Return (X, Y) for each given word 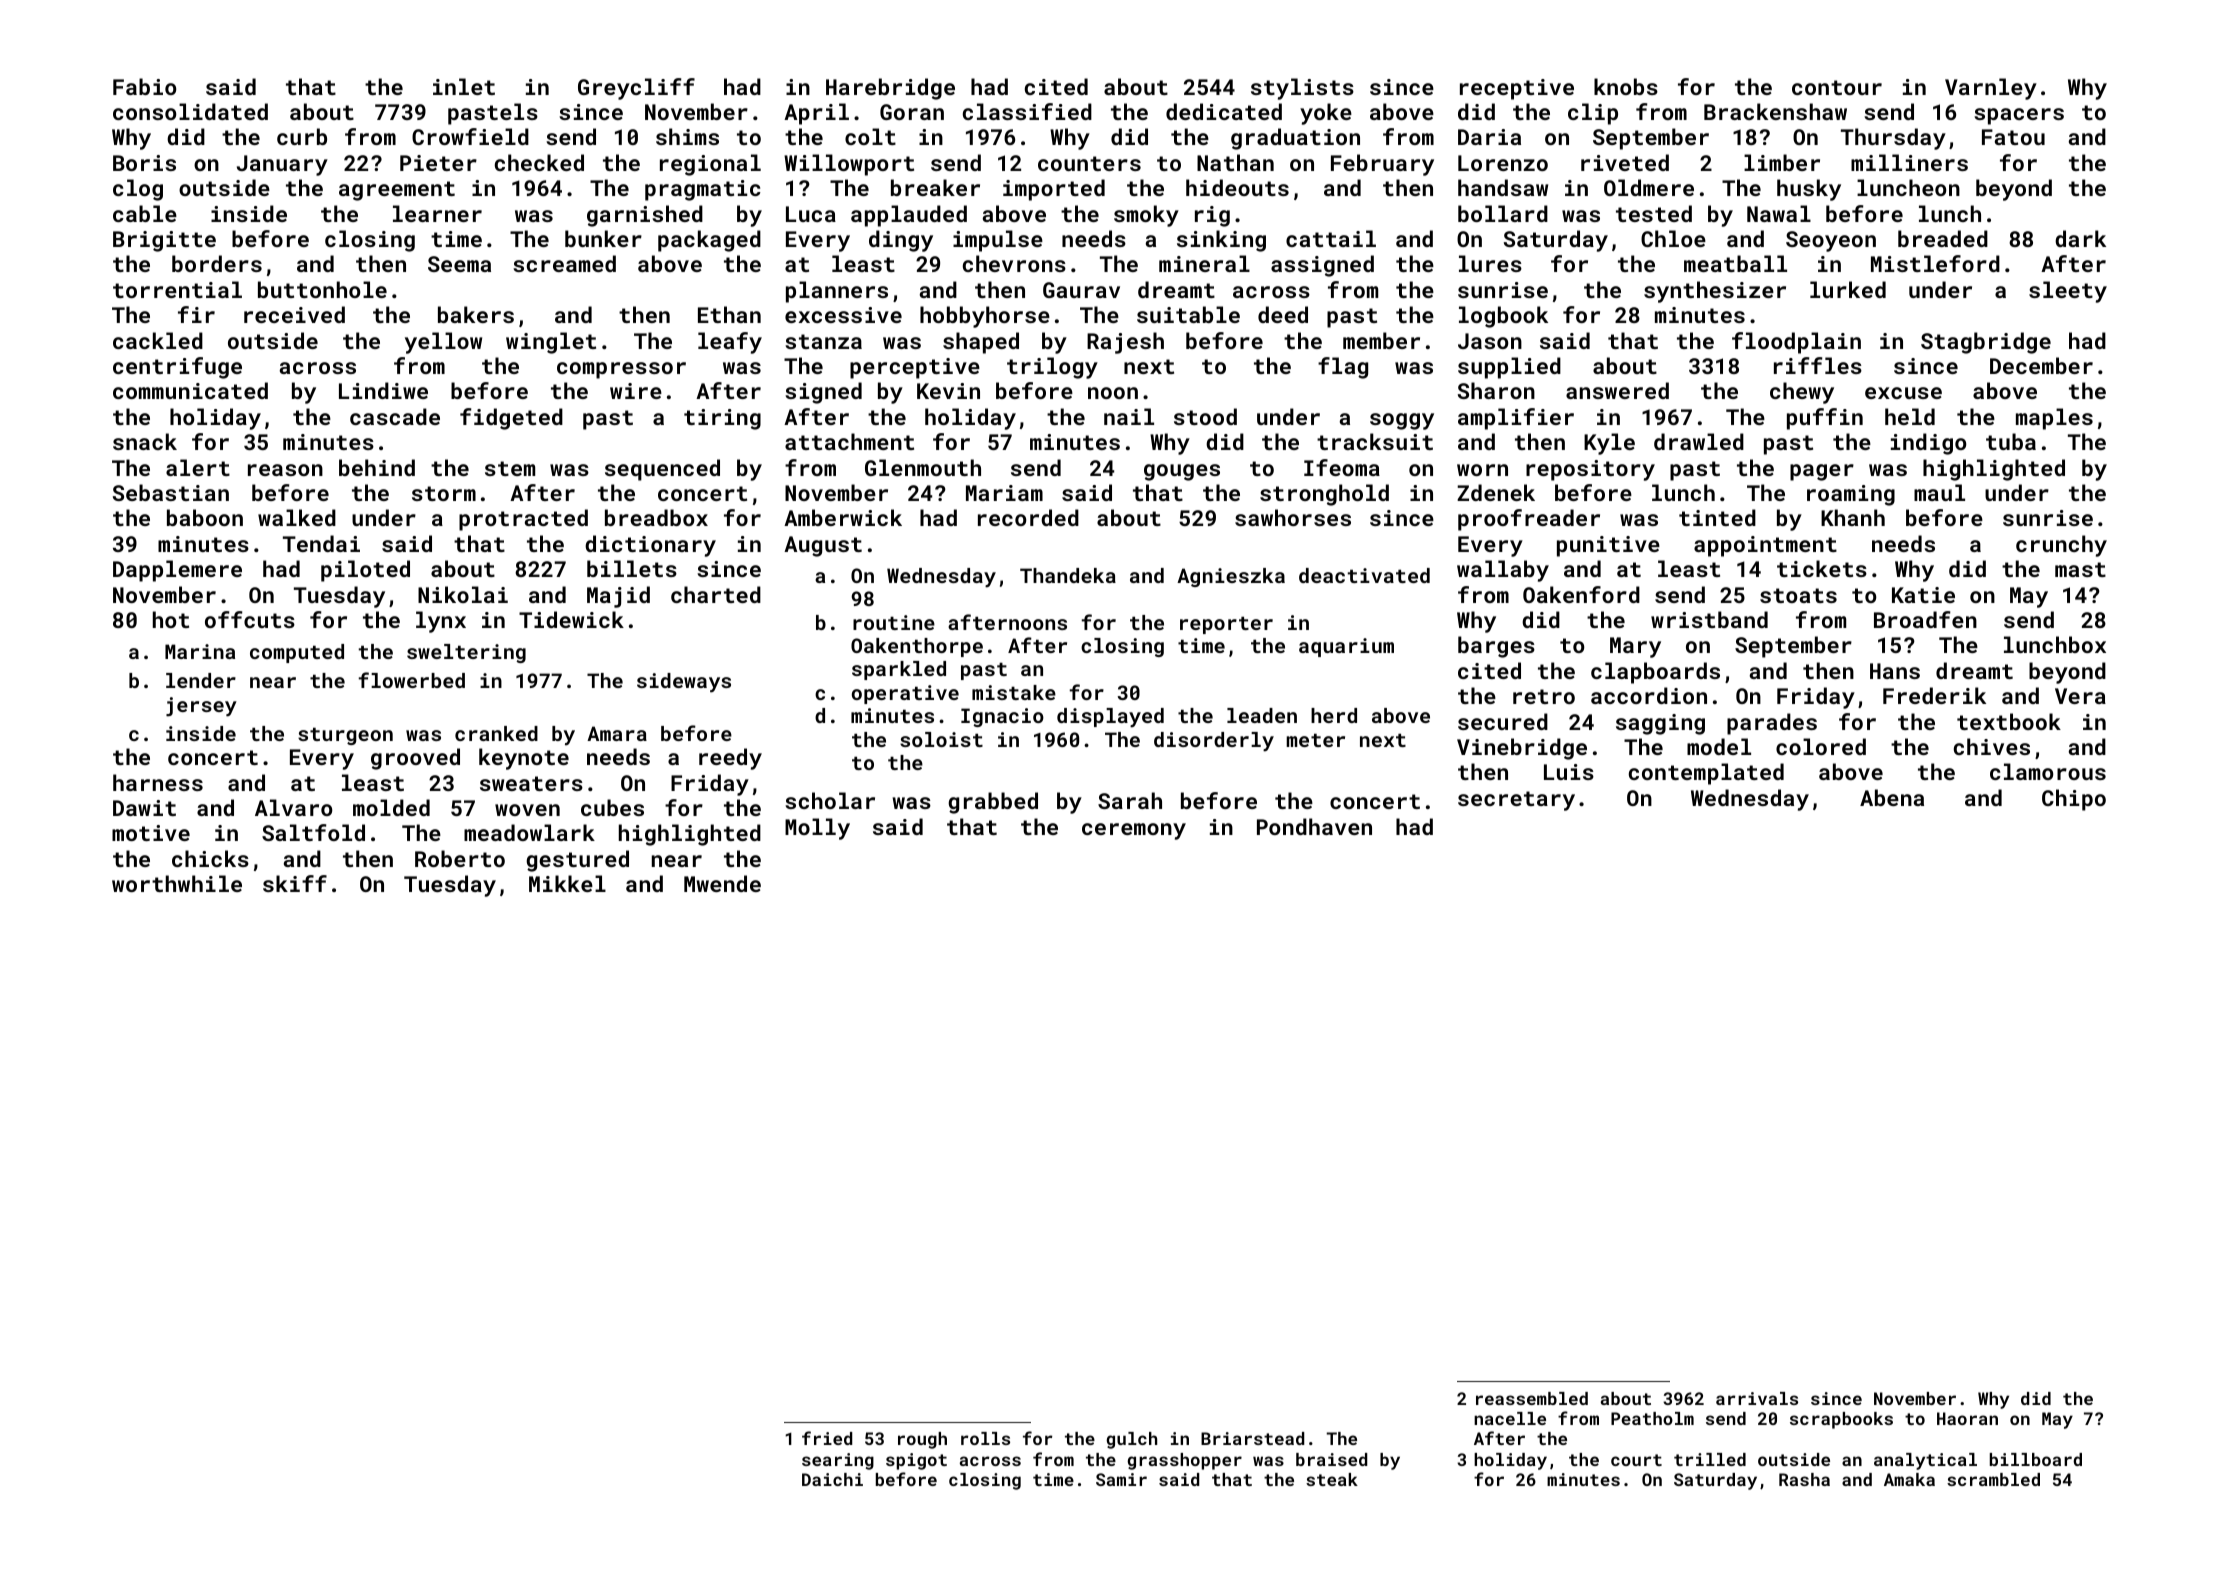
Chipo (2074, 800)
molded (391, 807)
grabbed (993, 803)
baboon (205, 517)
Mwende (722, 883)
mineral (1204, 263)
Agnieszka (1231, 577)
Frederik (1934, 695)
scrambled (1993, 1479)
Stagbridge (1986, 343)
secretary (1516, 801)
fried (827, 1438)
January (282, 165)
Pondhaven (1314, 826)
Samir (1121, 1479)
